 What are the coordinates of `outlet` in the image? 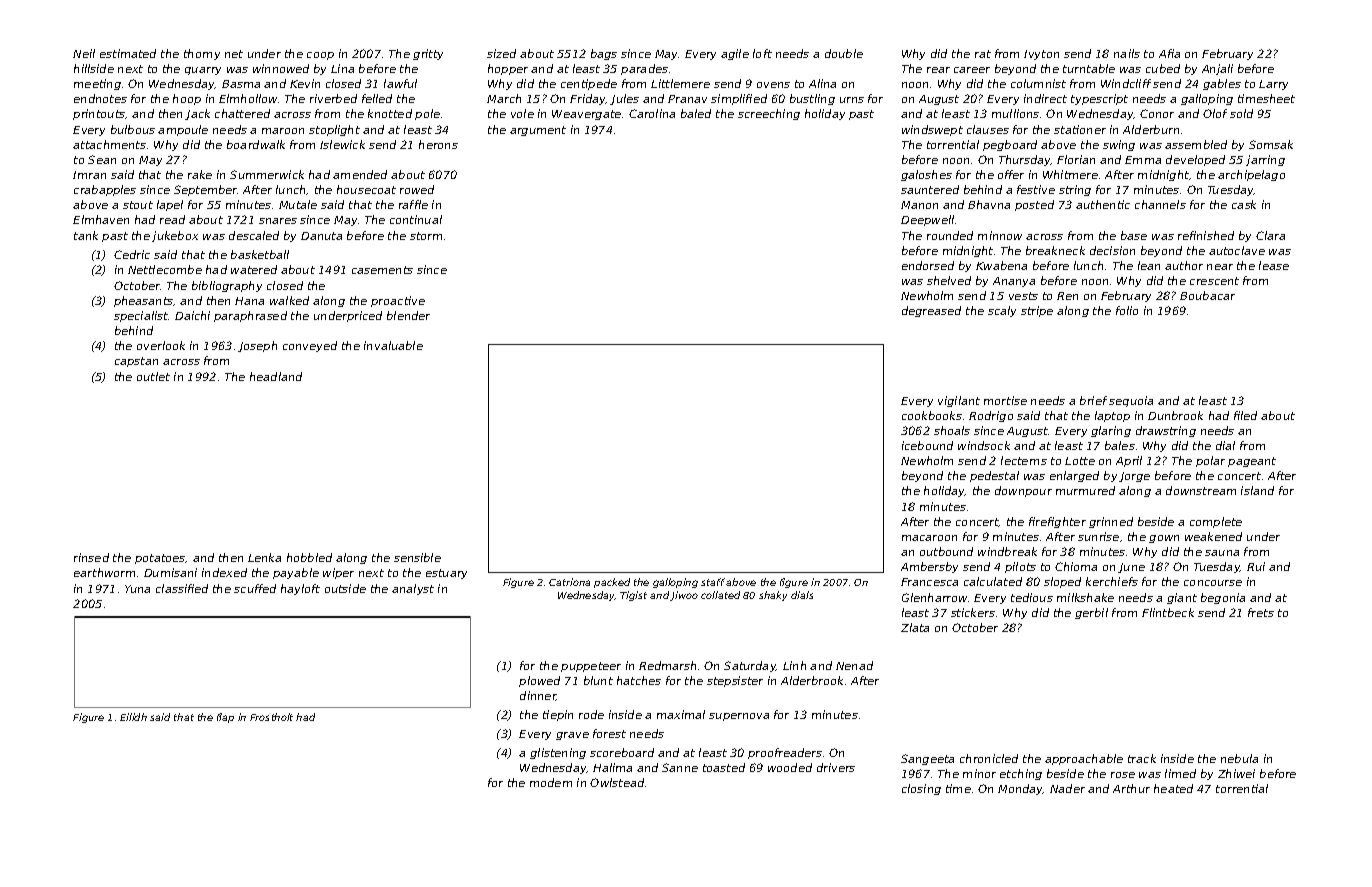 It's located at (153, 376).
